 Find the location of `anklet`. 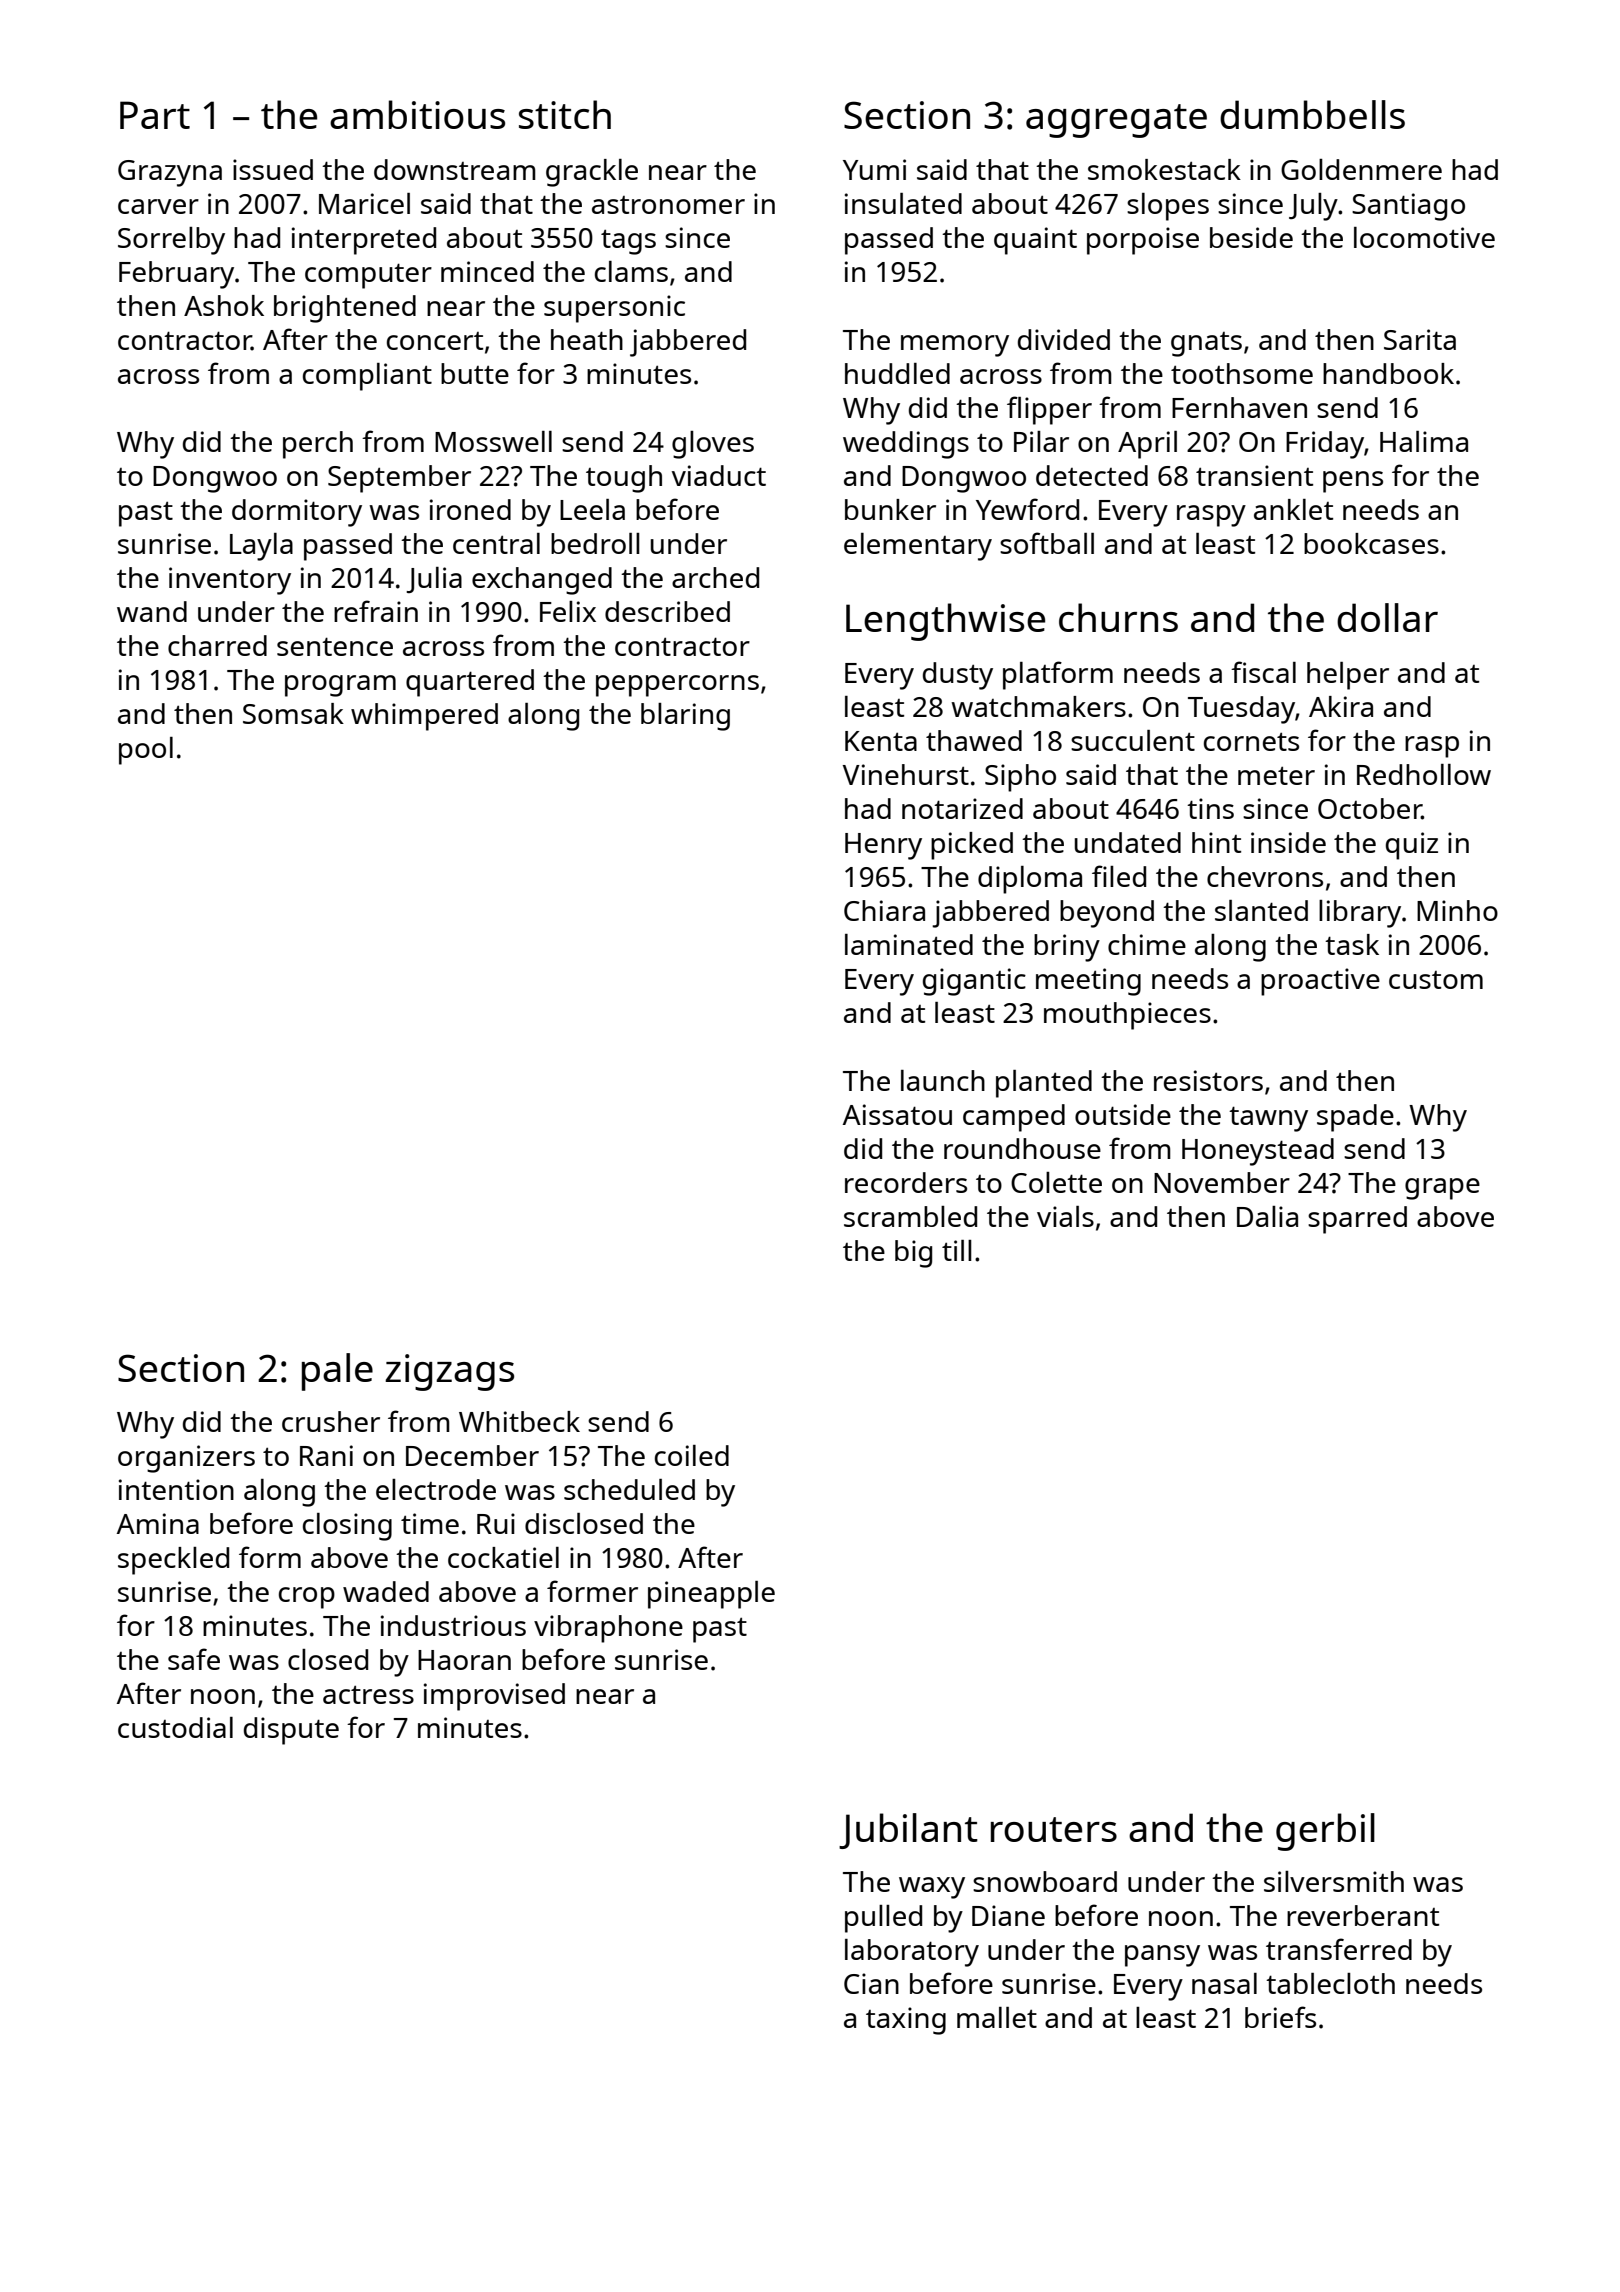

anklet is located at coordinates (1293, 509).
